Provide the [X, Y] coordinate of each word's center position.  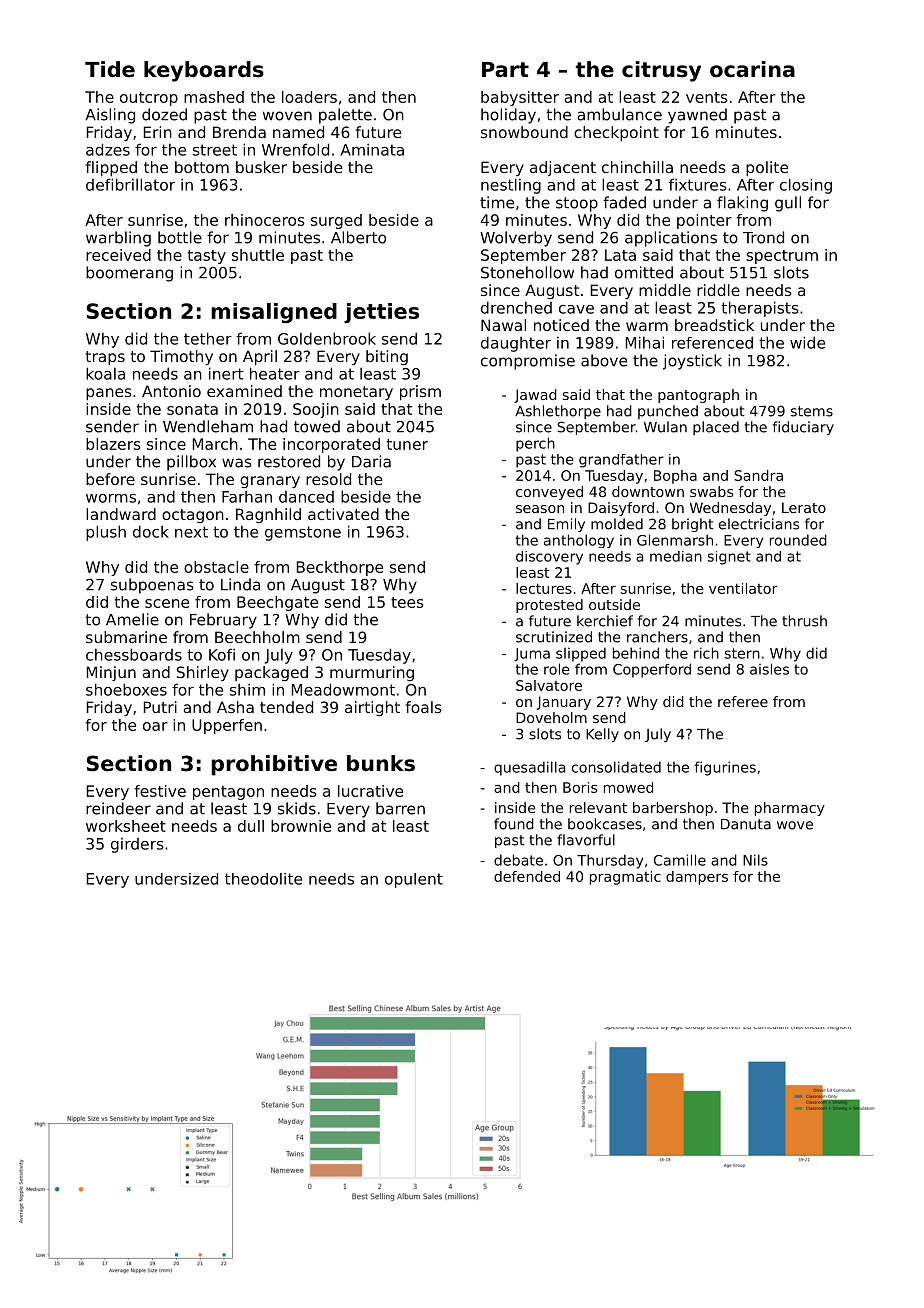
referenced [712, 342]
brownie [301, 826]
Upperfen [227, 726]
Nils [755, 860]
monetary [356, 393]
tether [208, 338]
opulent [414, 880]
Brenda [239, 132]
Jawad [535, 396]
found [514, 824]
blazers [113, 444]
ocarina [752, 69]
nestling [511, 186]
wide [807, 342]
